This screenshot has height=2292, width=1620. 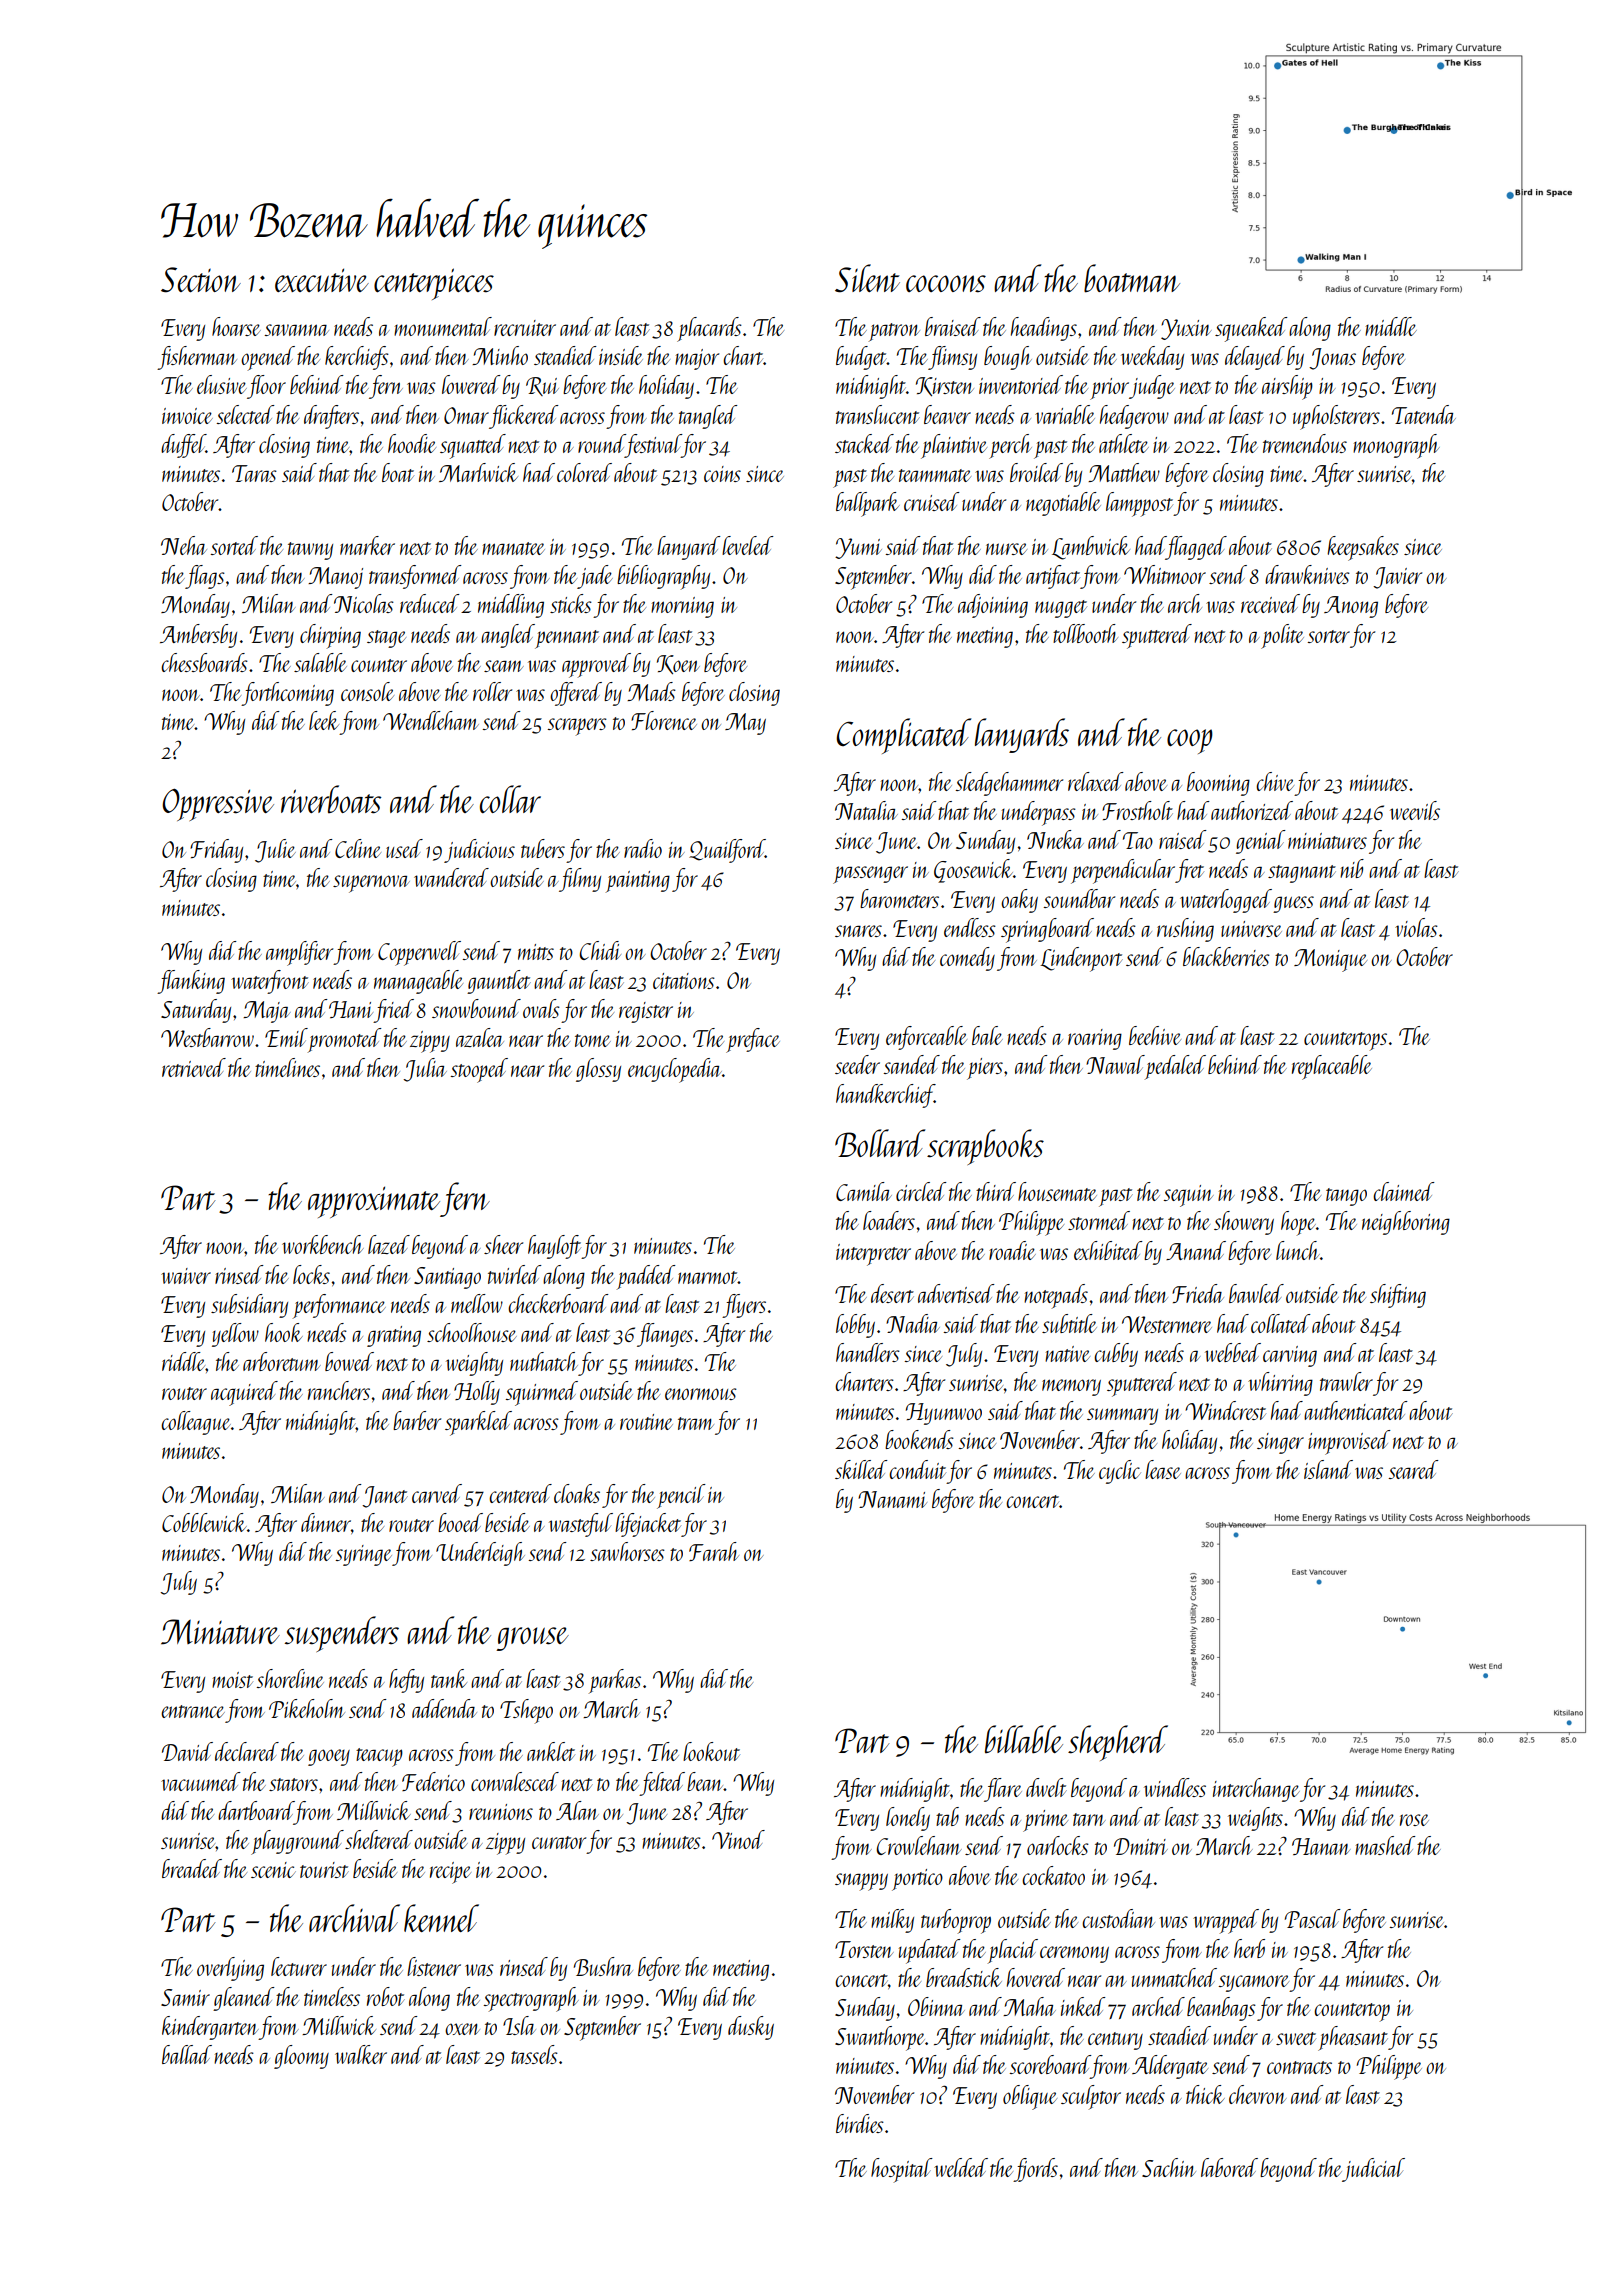 What do you see at coordinates (361, 2054) in the screenshot?
I see `walker` at bounding box center [361, 2054].
